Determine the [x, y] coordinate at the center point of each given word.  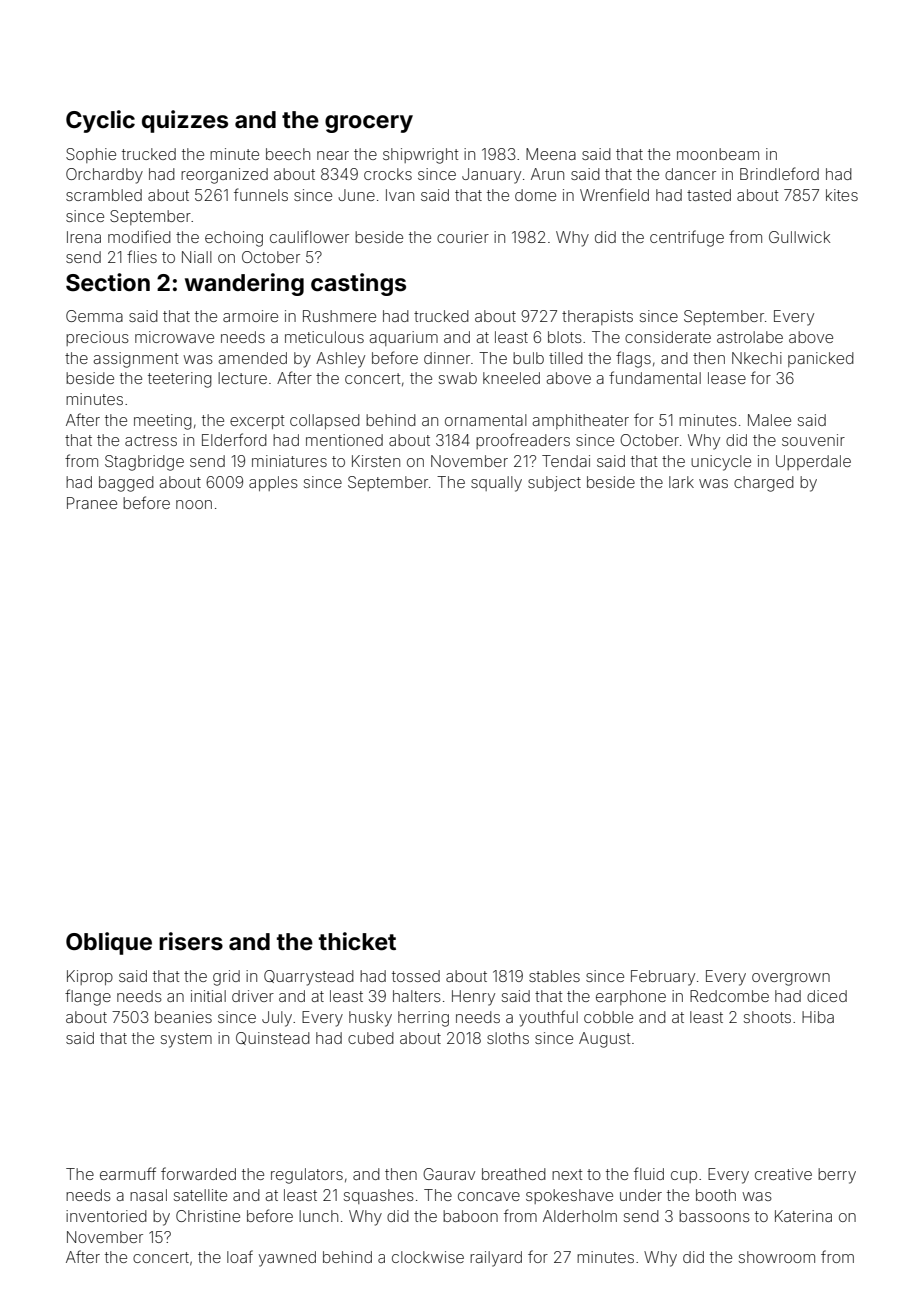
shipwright [420, 156]
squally [496, 484]
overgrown [791, 979]
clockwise [428, 1257]
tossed [416, 976]
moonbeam [718, 154]
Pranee [92, 503]
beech [288, 154]
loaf [240, 1256]
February [663, 978]
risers [191, 941]
